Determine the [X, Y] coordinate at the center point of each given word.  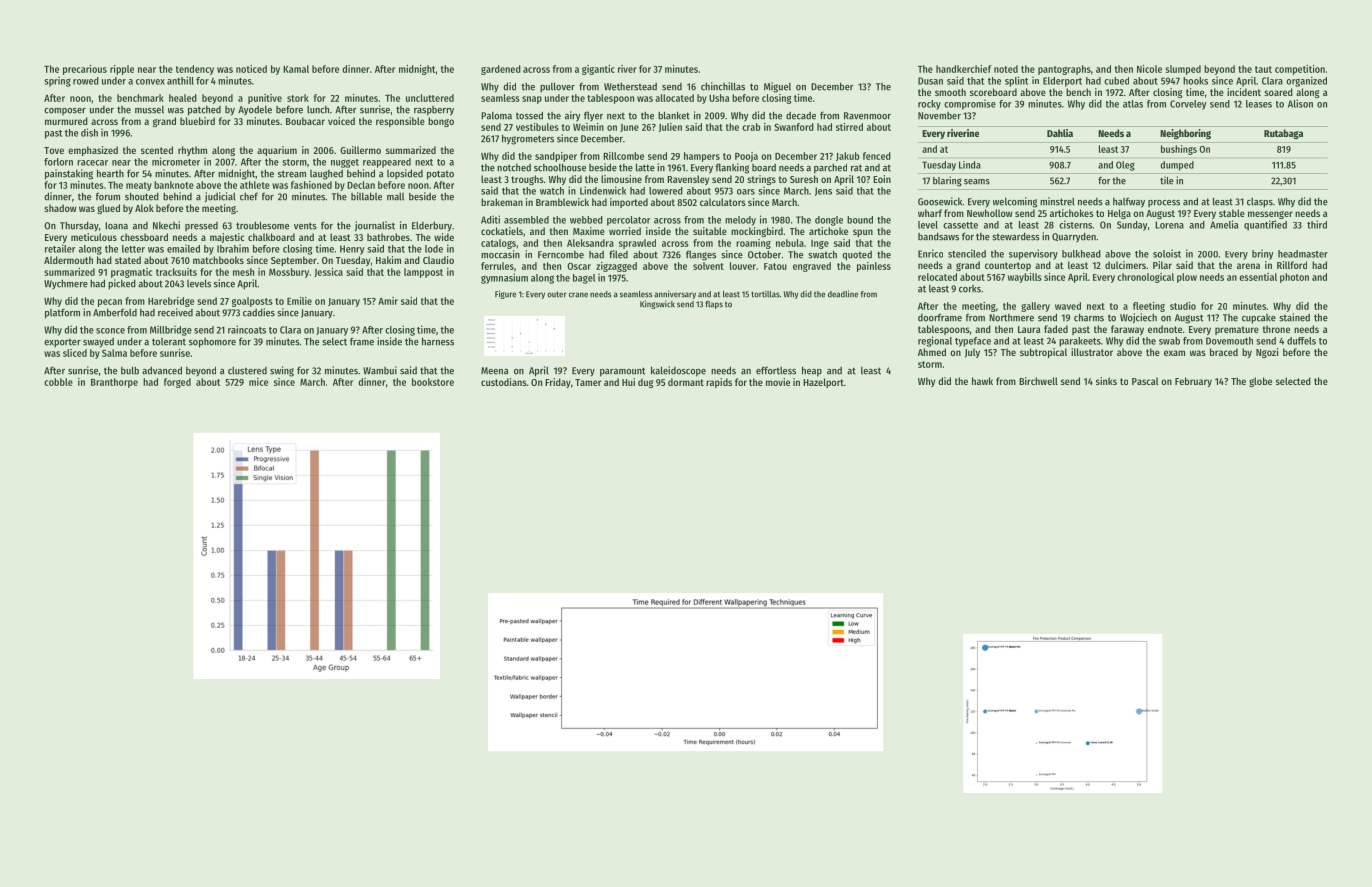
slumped [1183, 70]
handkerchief [964, 69]
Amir [388, 301]
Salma [114, 353]
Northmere [1011, 318]
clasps [1260, 202]
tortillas [765, 294]
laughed [326, 175]
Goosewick [940, 201]
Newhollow [990, 213]
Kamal [296, 69]
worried [625, 231]
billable [366, 196]
